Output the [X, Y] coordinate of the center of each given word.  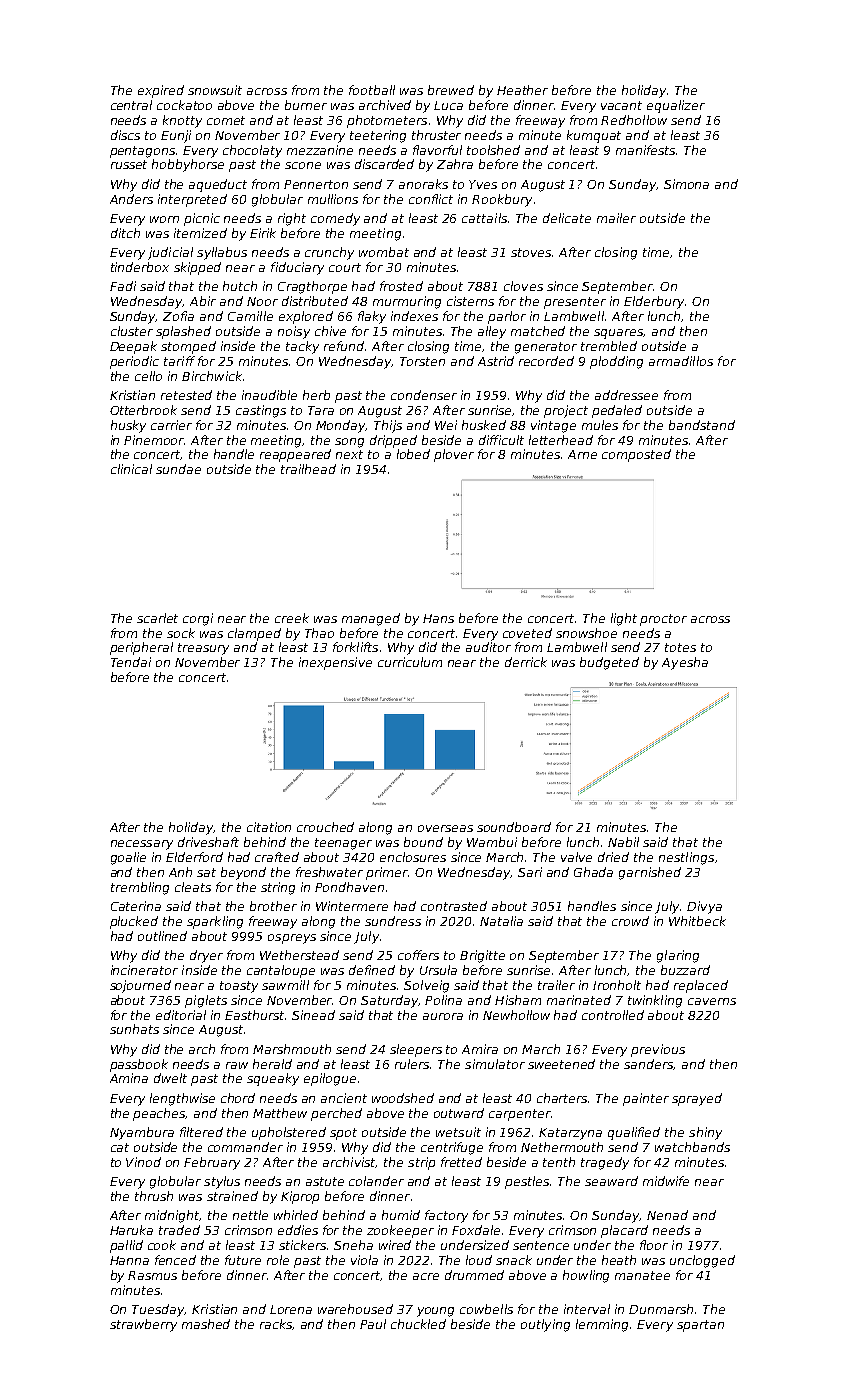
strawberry [143, 1325]
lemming [602, 1325]
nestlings [686, 858]
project [566, 411]
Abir [203, 301]
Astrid [496, 361]
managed [371, 619]
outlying [545, 1325]
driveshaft [208, 842]
